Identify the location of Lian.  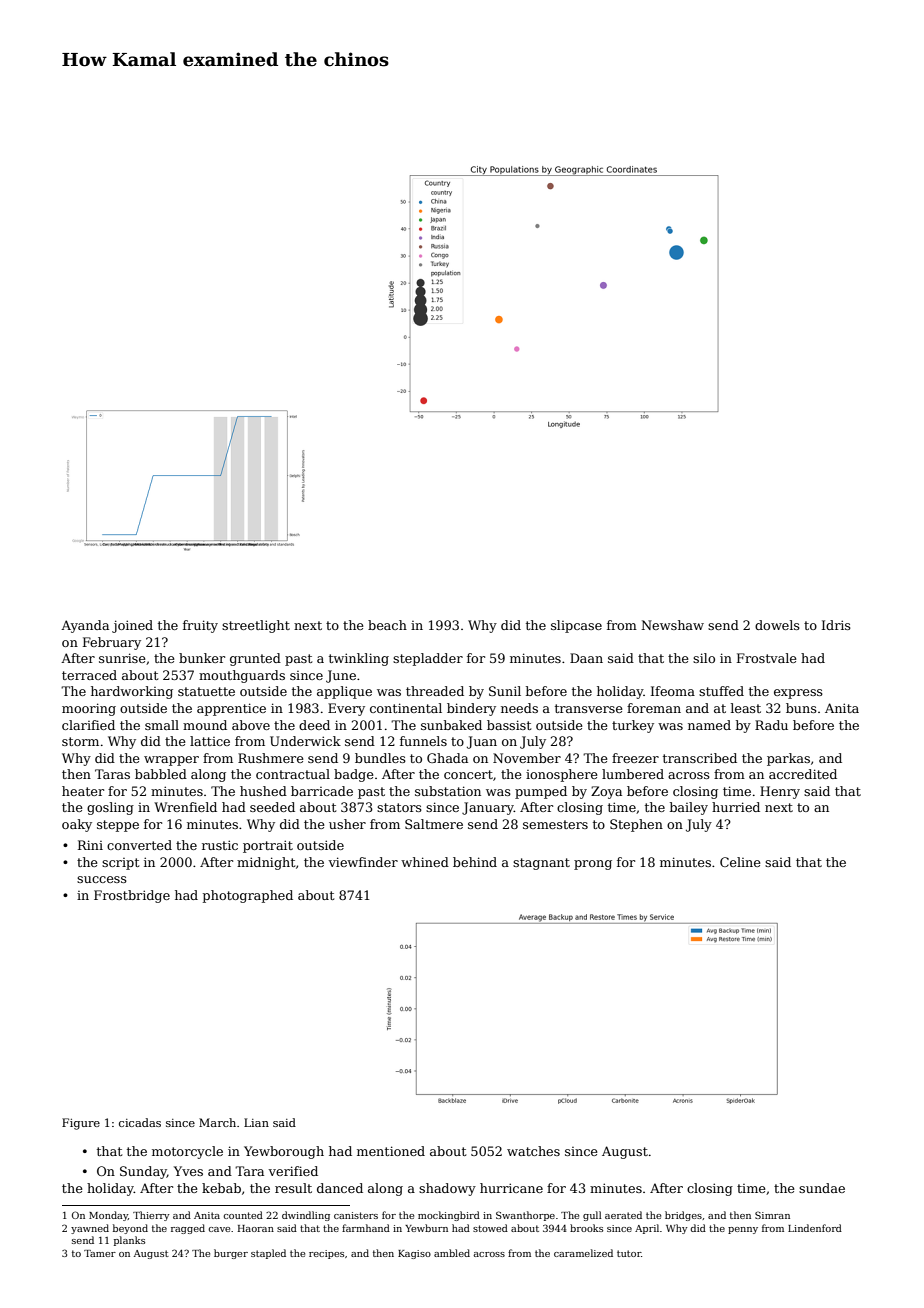
(256, 1122).
